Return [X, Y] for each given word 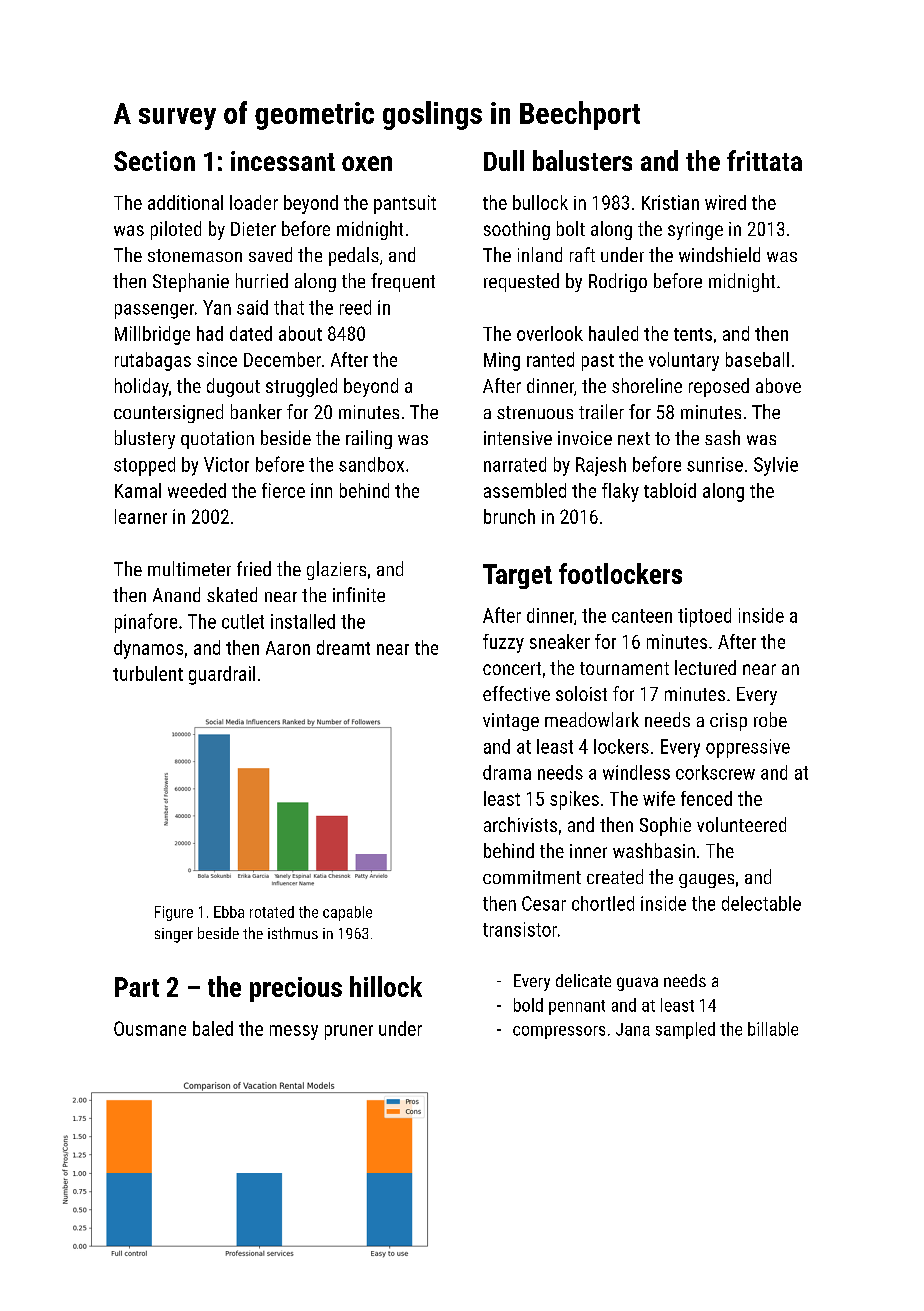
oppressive [748, 748]
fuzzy [503, 643]
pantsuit [405, 204]
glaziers [336, 570]
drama [507, 772]
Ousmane [150, 1028]
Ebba [229, 912]
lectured [705, 667]
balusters [582, 160]
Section [154, 161]
